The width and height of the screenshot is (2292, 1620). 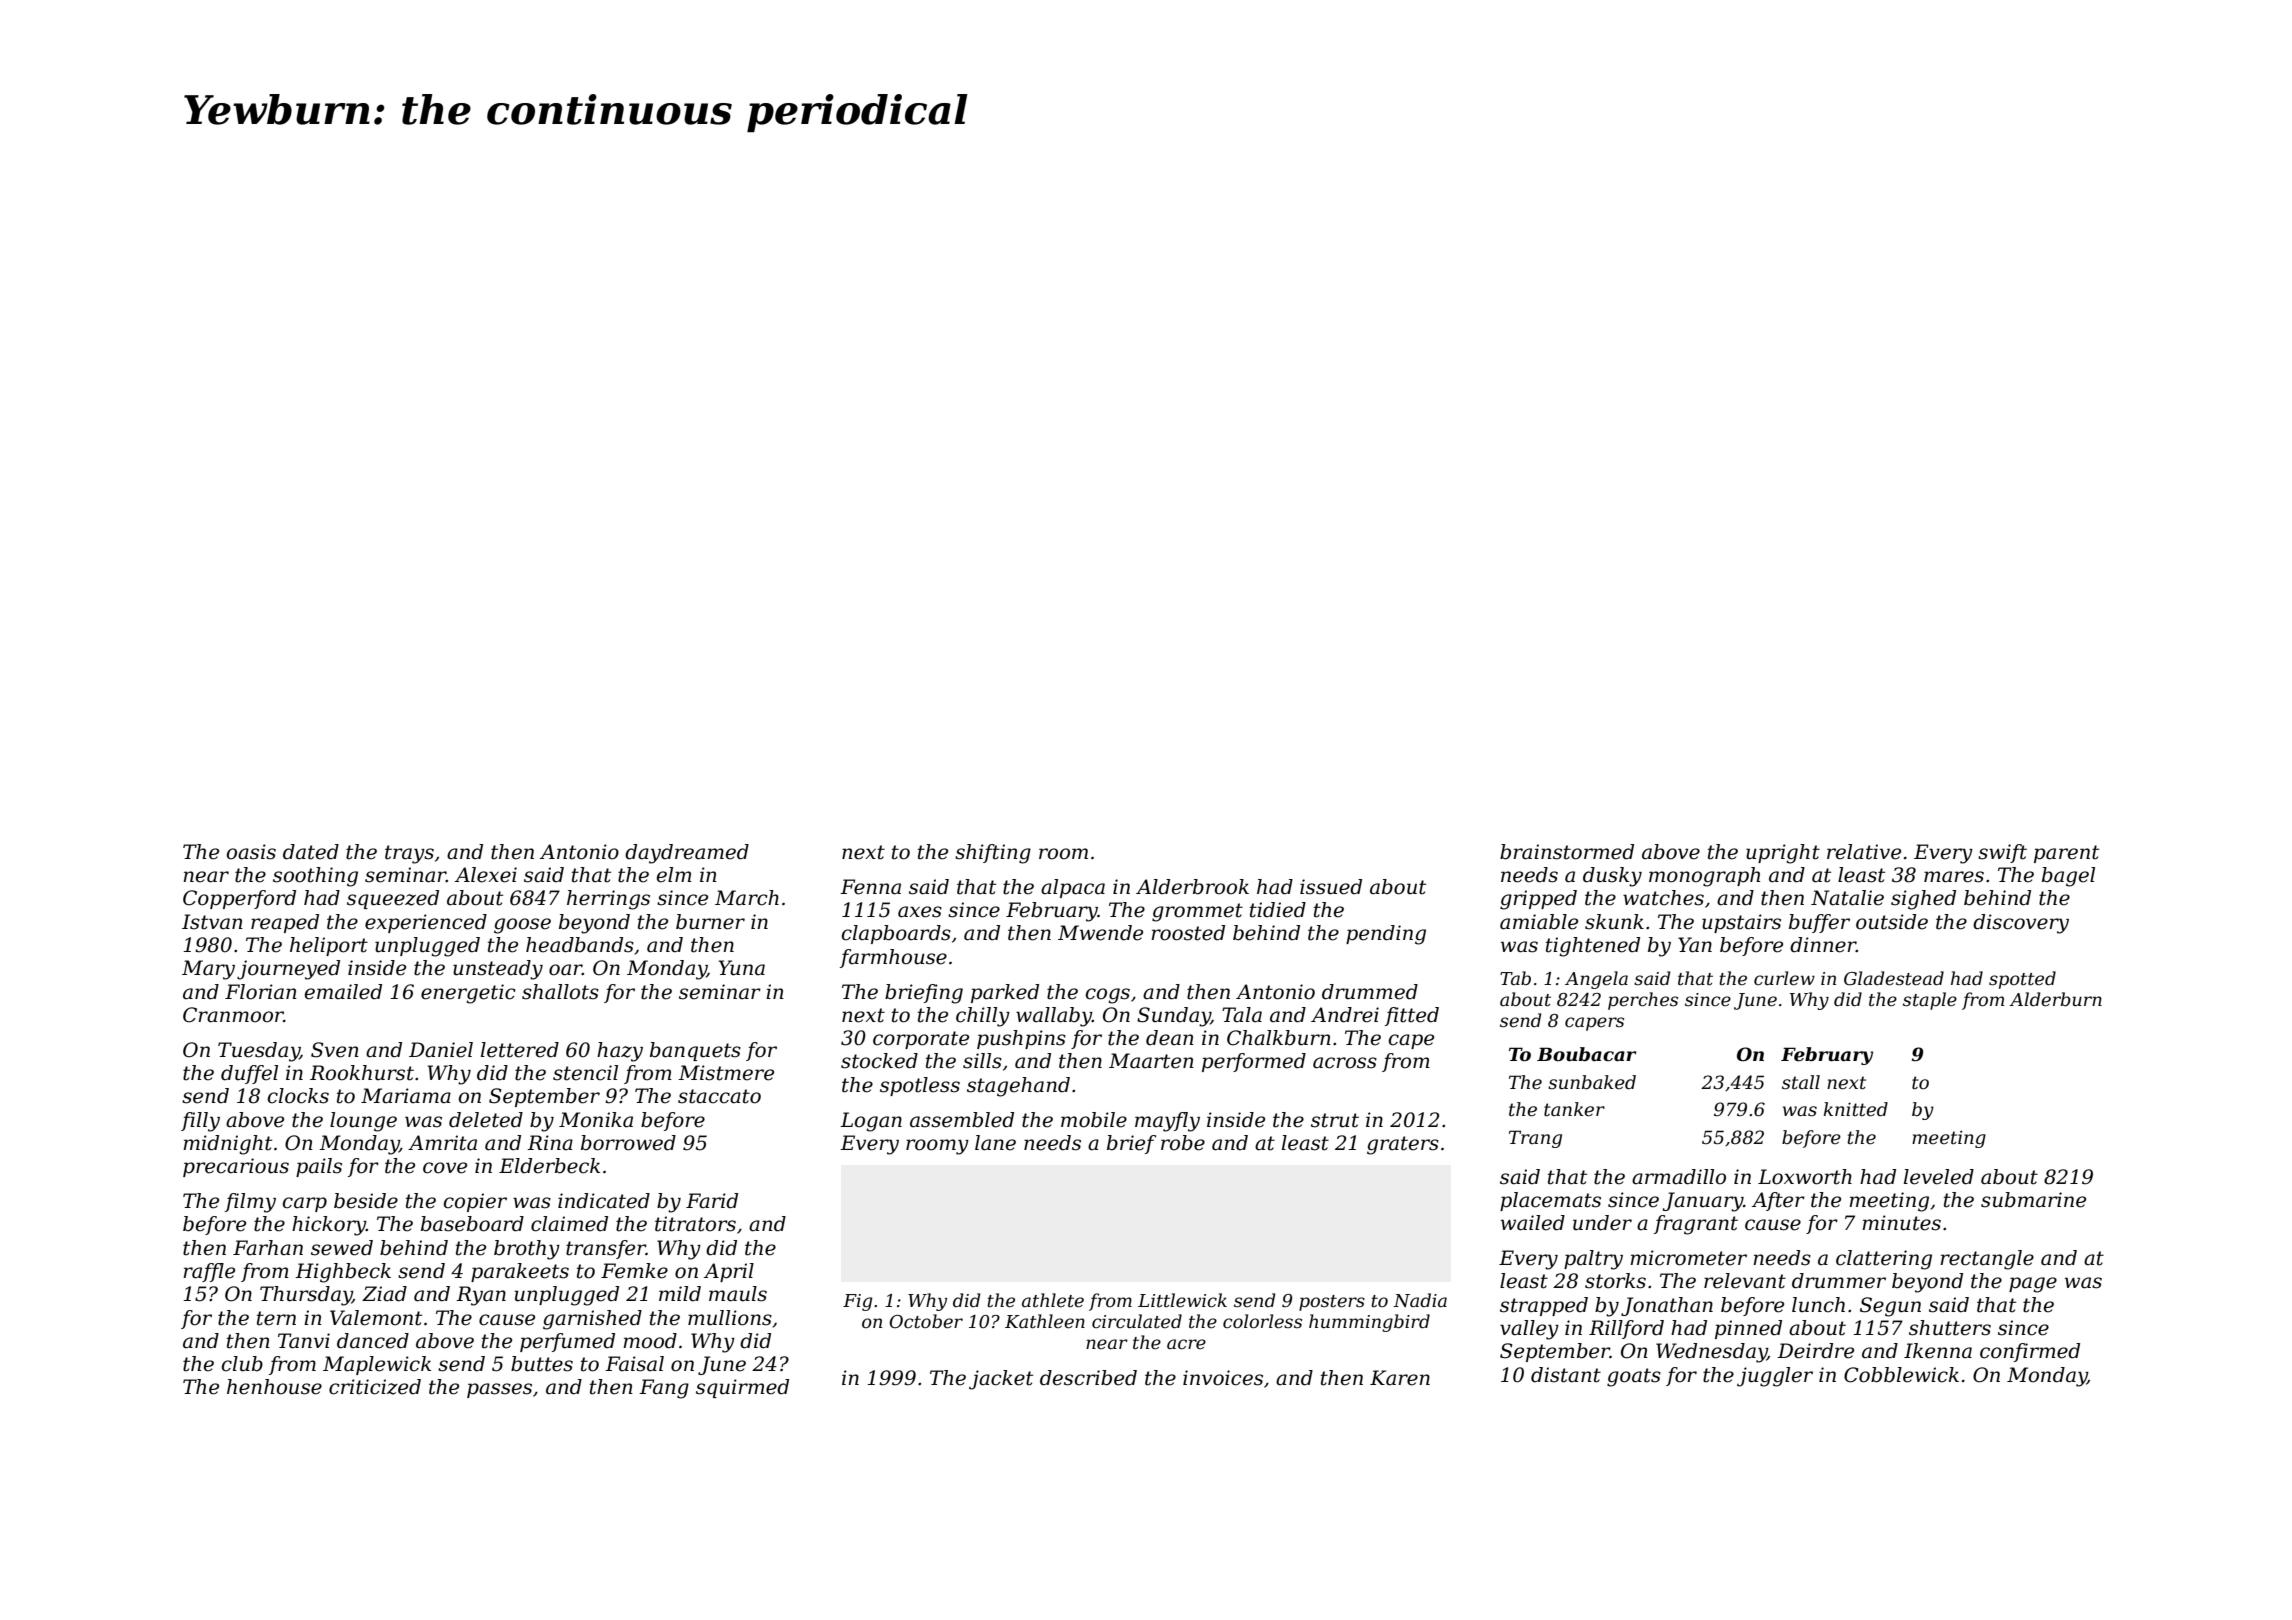 What do you see at coordinates (276, 1318) in the screenshot?
I see `tern` at bounding box center [276, 1318].
